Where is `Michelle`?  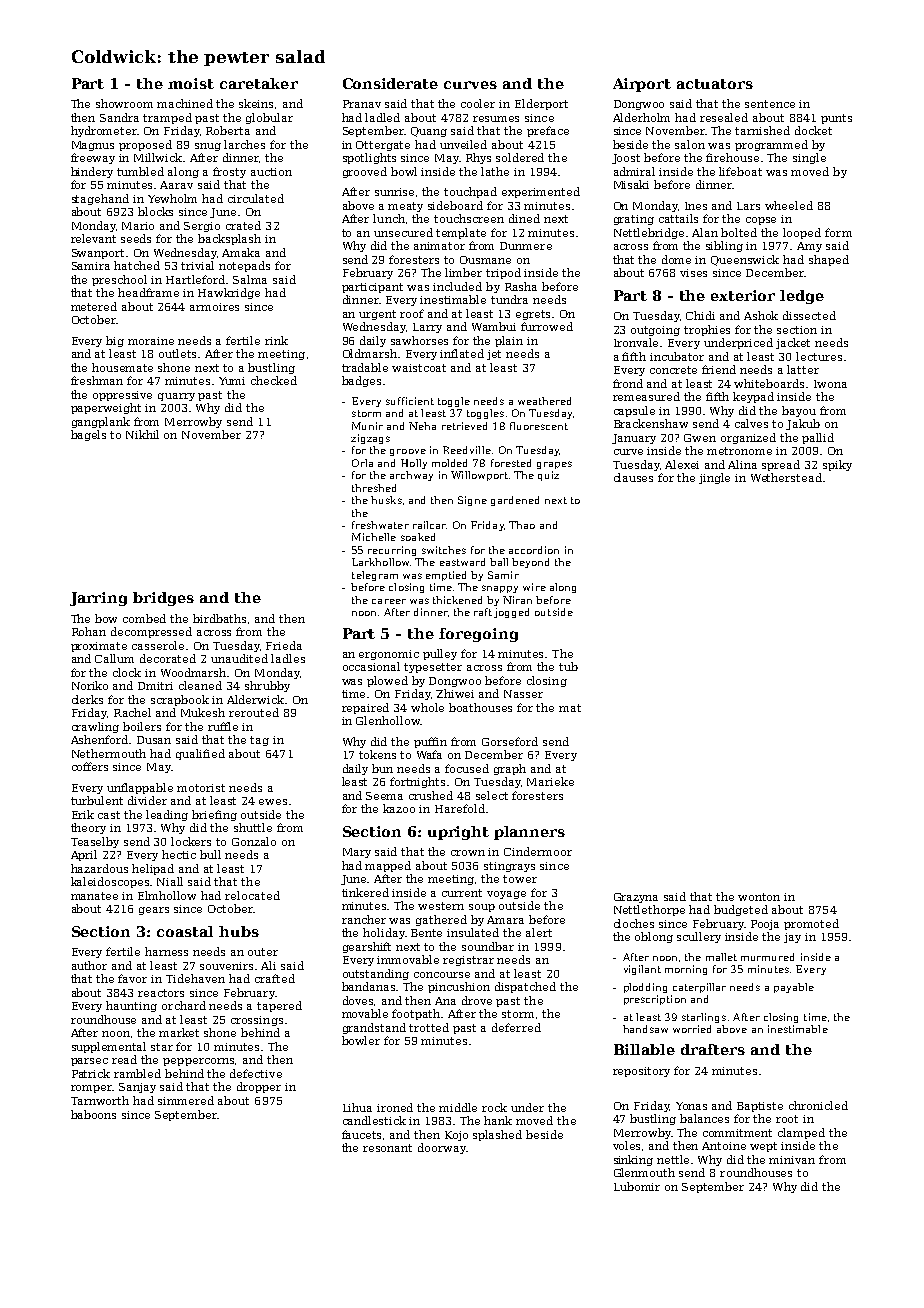 Michelle is located at coordinates (374, 537).
